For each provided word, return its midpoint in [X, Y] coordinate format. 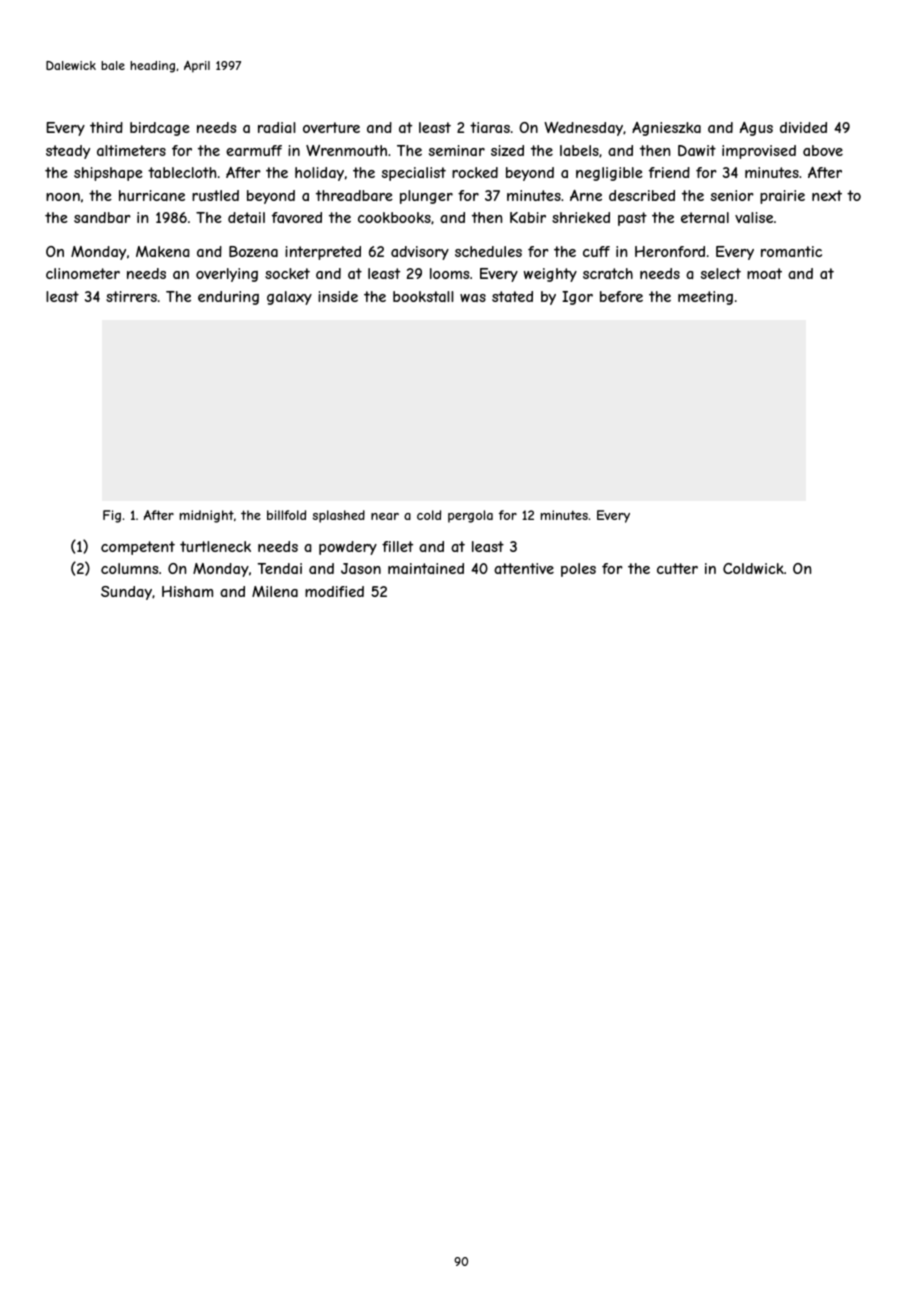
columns [129, 568]
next [827, 195]
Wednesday [583, 129]
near [385, 516]
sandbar [102, 217]
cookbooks [394, 217]
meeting [705, 298]
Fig [112, 516]
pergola [470, 516]
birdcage [160, 129]
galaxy [289, 298]
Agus [756, 129]
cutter [677, 568]
